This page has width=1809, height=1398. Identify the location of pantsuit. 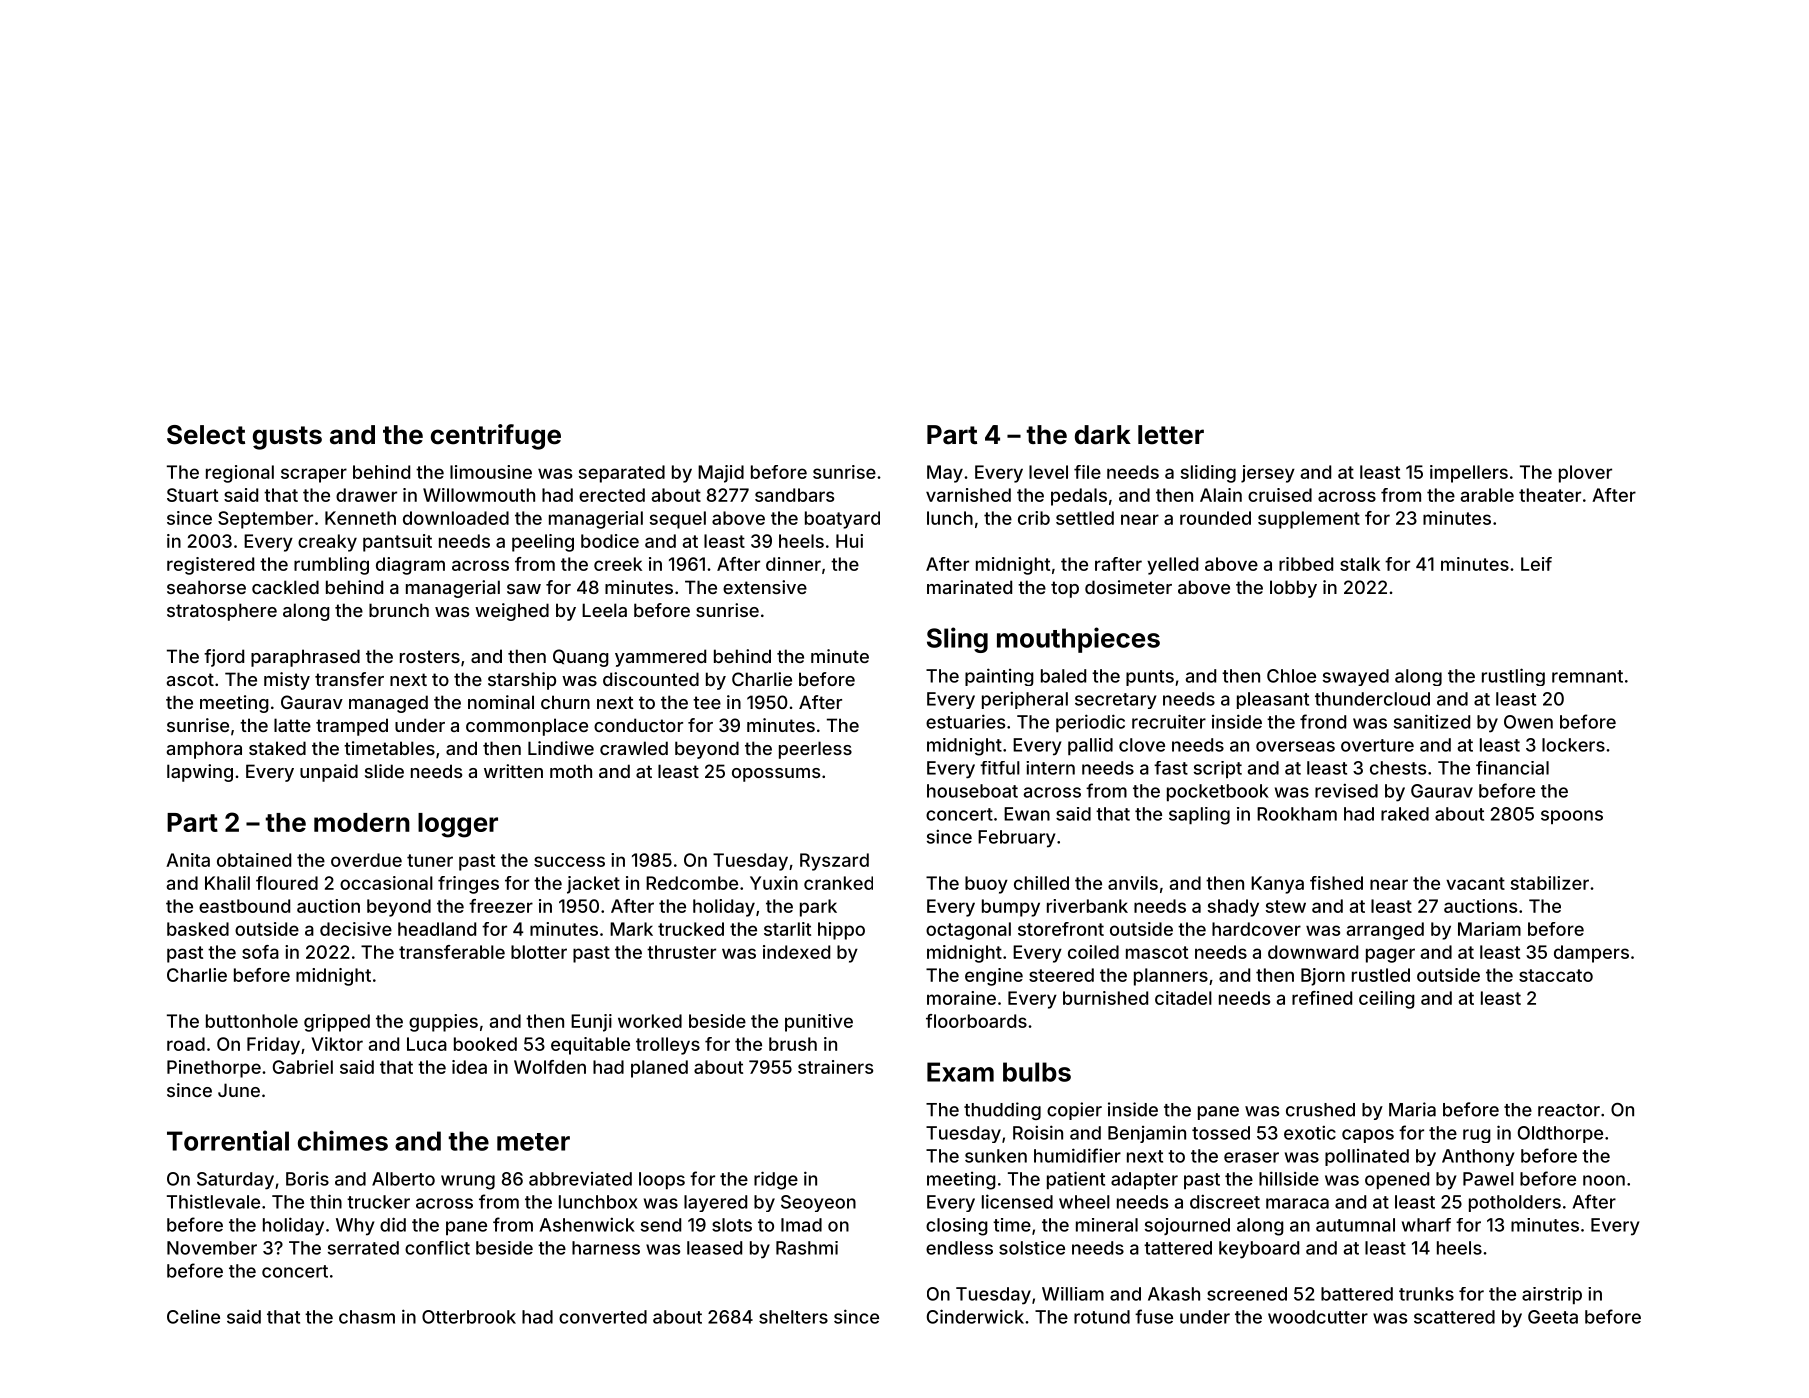
(397, 543).
